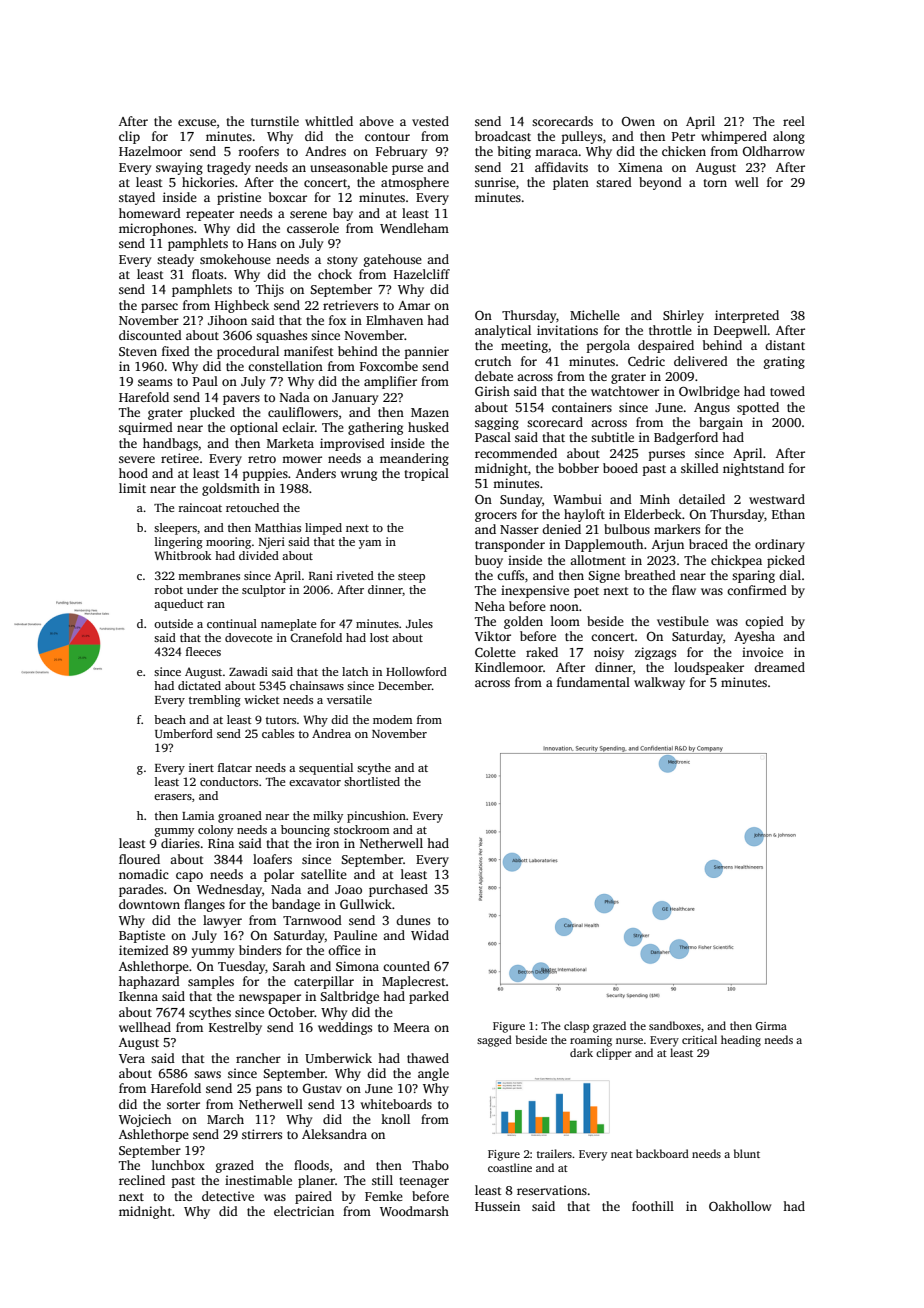 The image size is (924, 1308). Describe the element at coordinates (183, 1105) in the screenshot. I see `sorter` at that location.
